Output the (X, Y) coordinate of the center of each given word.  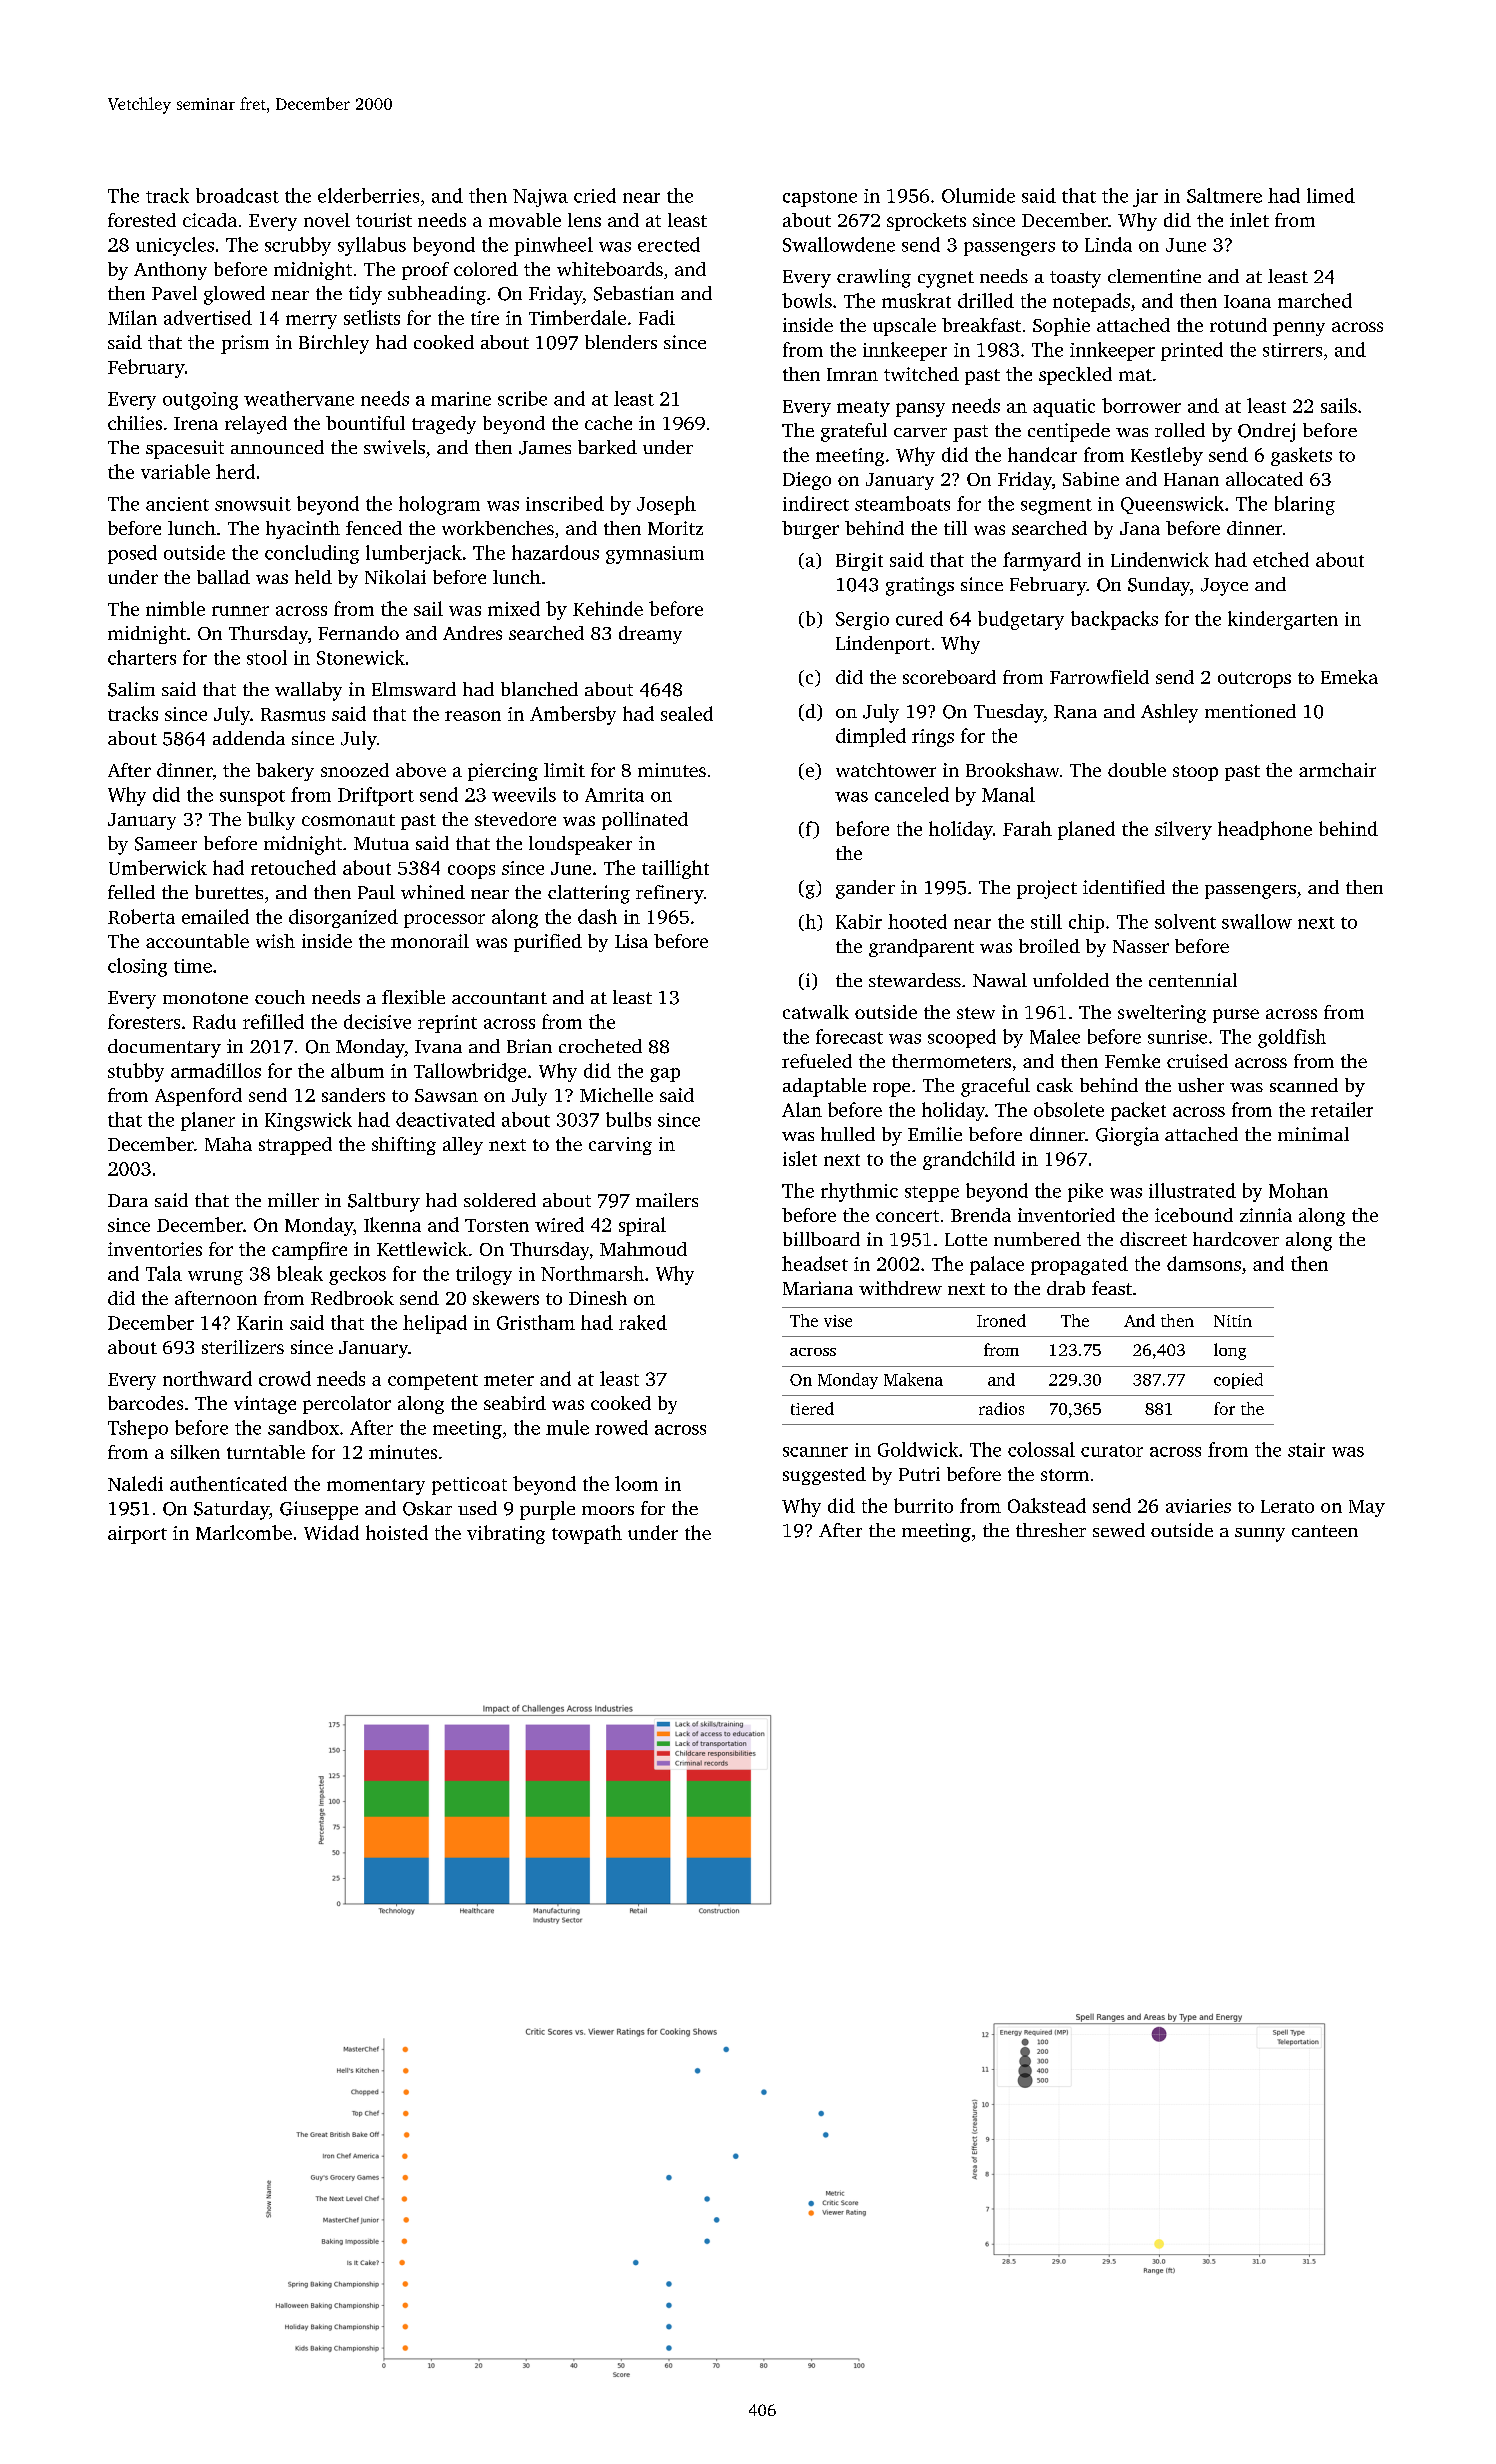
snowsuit (253, 504)
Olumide (978, 195)
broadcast (237, 195)
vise (838, 1321)
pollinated (645, 821)
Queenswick (1172, 505)
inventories (155, 1249)
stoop (1195, 773)
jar (1145, 198)
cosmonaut (348, 820)
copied (1238, 1381)
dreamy (650, 635)
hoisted (397, 1532)
